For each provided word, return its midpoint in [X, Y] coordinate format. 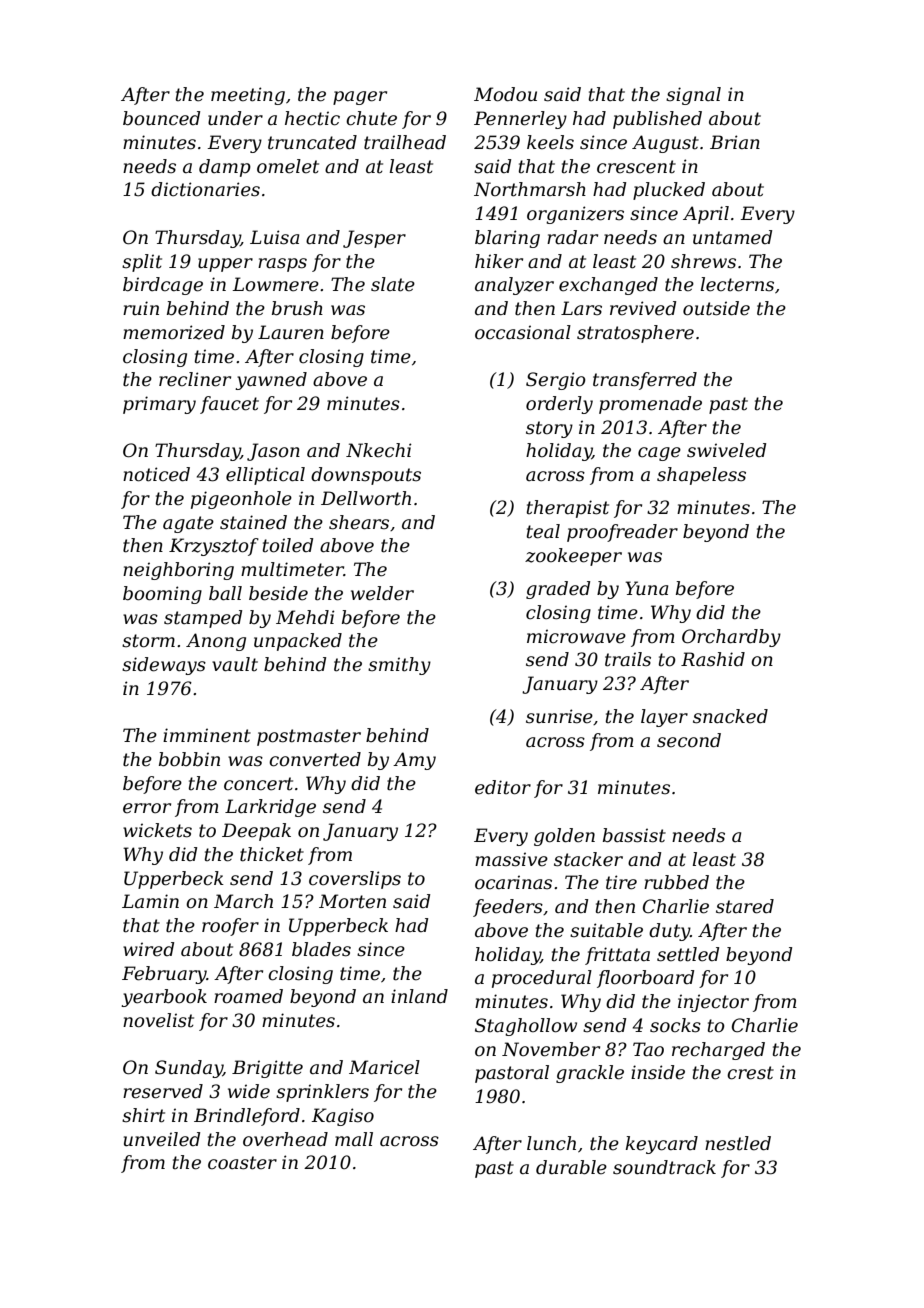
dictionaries [205, 189]
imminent [207, 735]
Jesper [374, 239]
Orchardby [731, 638]
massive [511, 859]
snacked [730, 716]
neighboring [178, 571]
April [706, 215]
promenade [650, 405]
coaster [242, 1163]
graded [558, 590]
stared [745, 906]
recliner [195, 379]
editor [503, 787]
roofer [230, 927]
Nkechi [379, 450]
